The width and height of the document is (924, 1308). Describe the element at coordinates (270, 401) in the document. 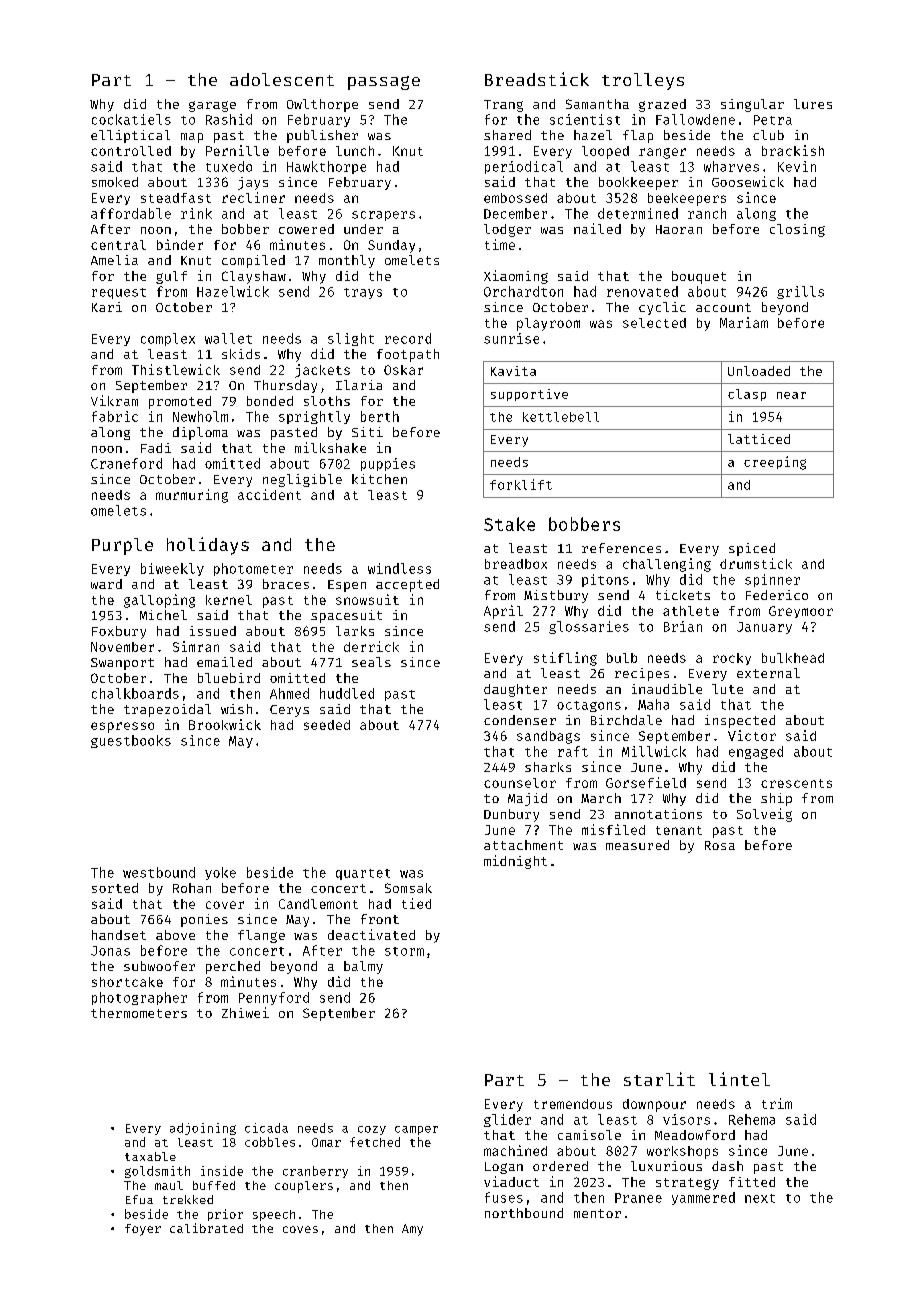

I see `bonded` at that location.
